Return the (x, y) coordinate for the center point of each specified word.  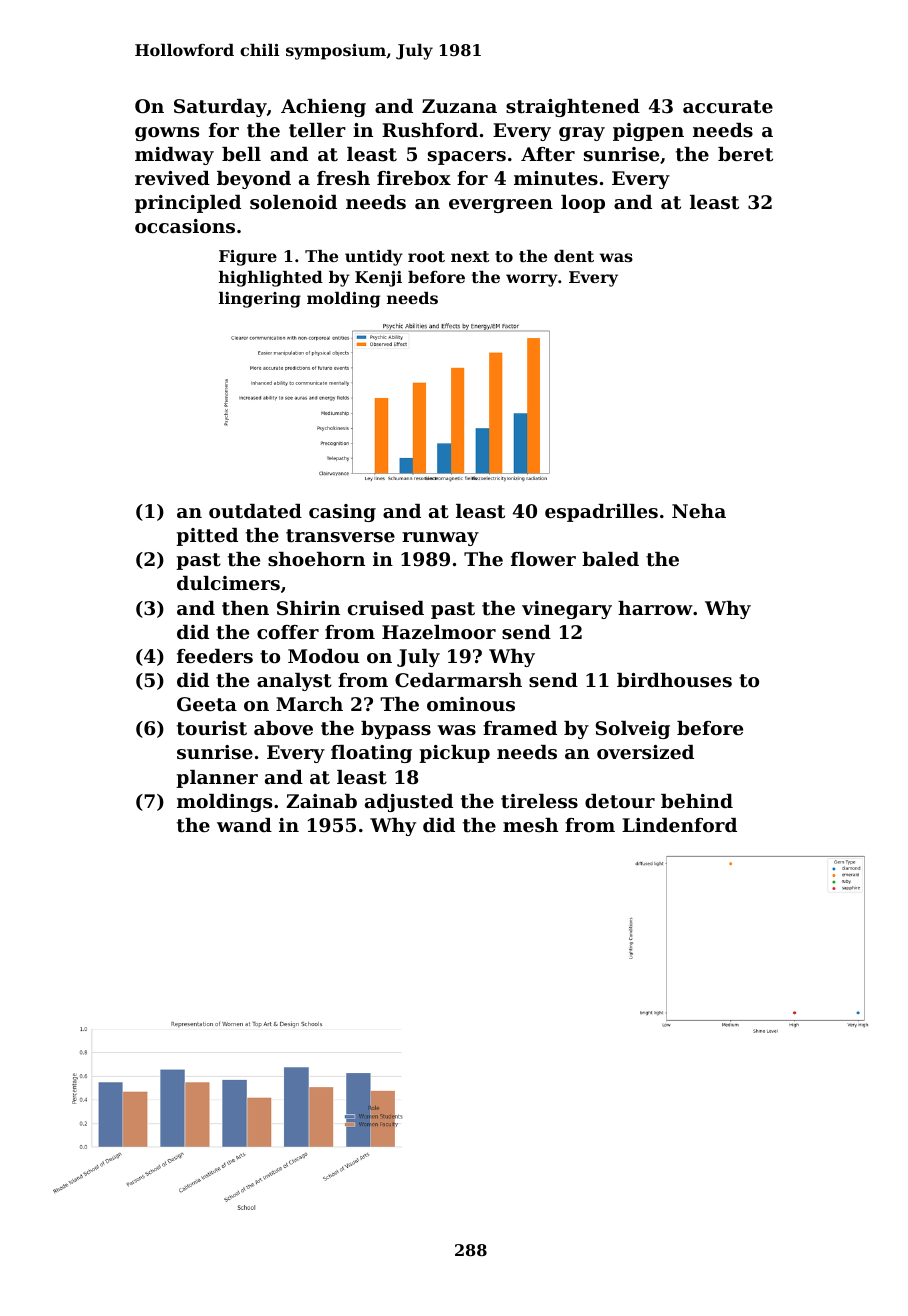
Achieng (323, 108)
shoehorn (316, 559)
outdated (255, 511)
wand (244, 825)
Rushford (430, 130)
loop (583, 204)
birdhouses (674, 680)
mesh (530, 825)
